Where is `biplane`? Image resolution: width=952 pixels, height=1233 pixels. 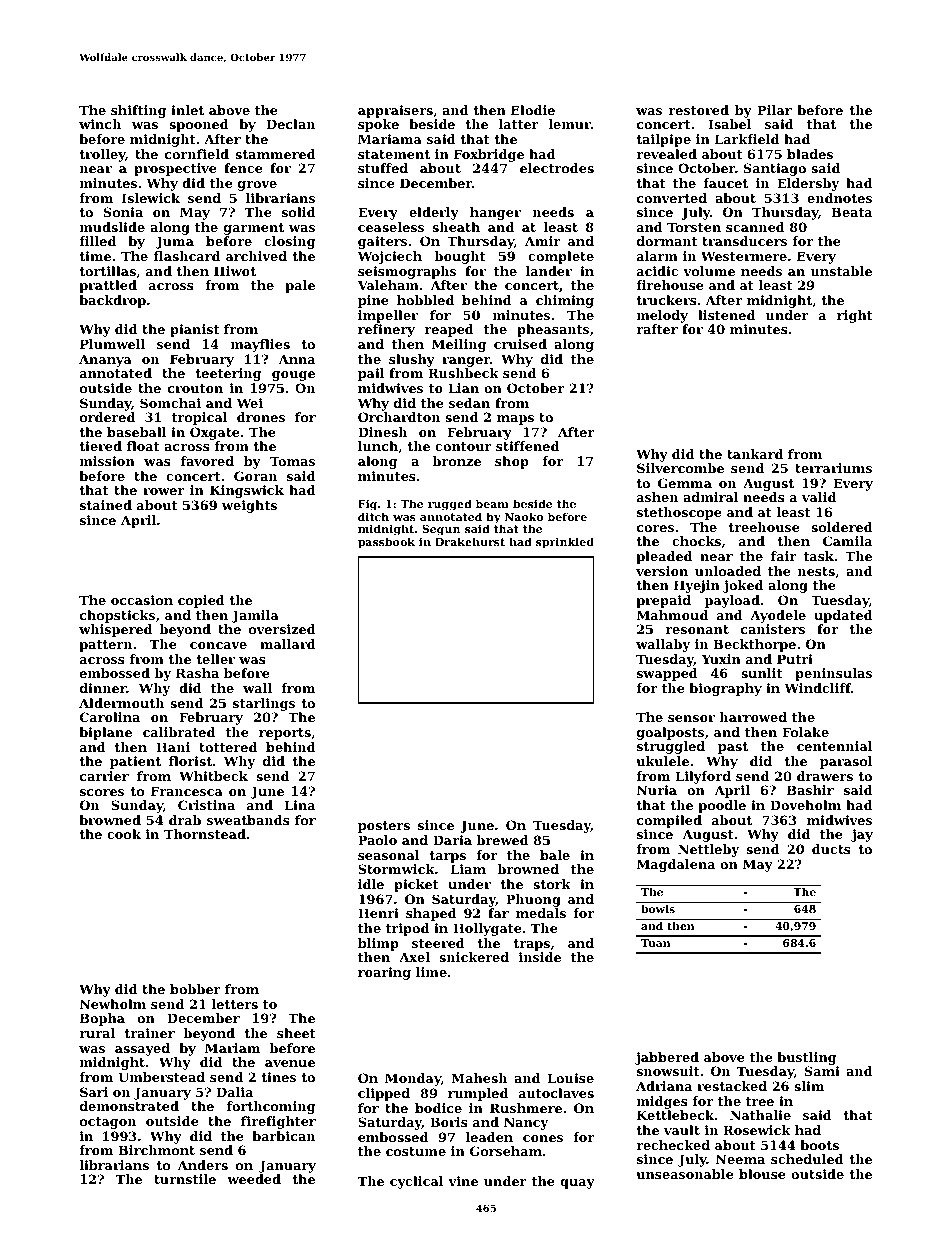
biplane is located at coordinates (105, 733).
